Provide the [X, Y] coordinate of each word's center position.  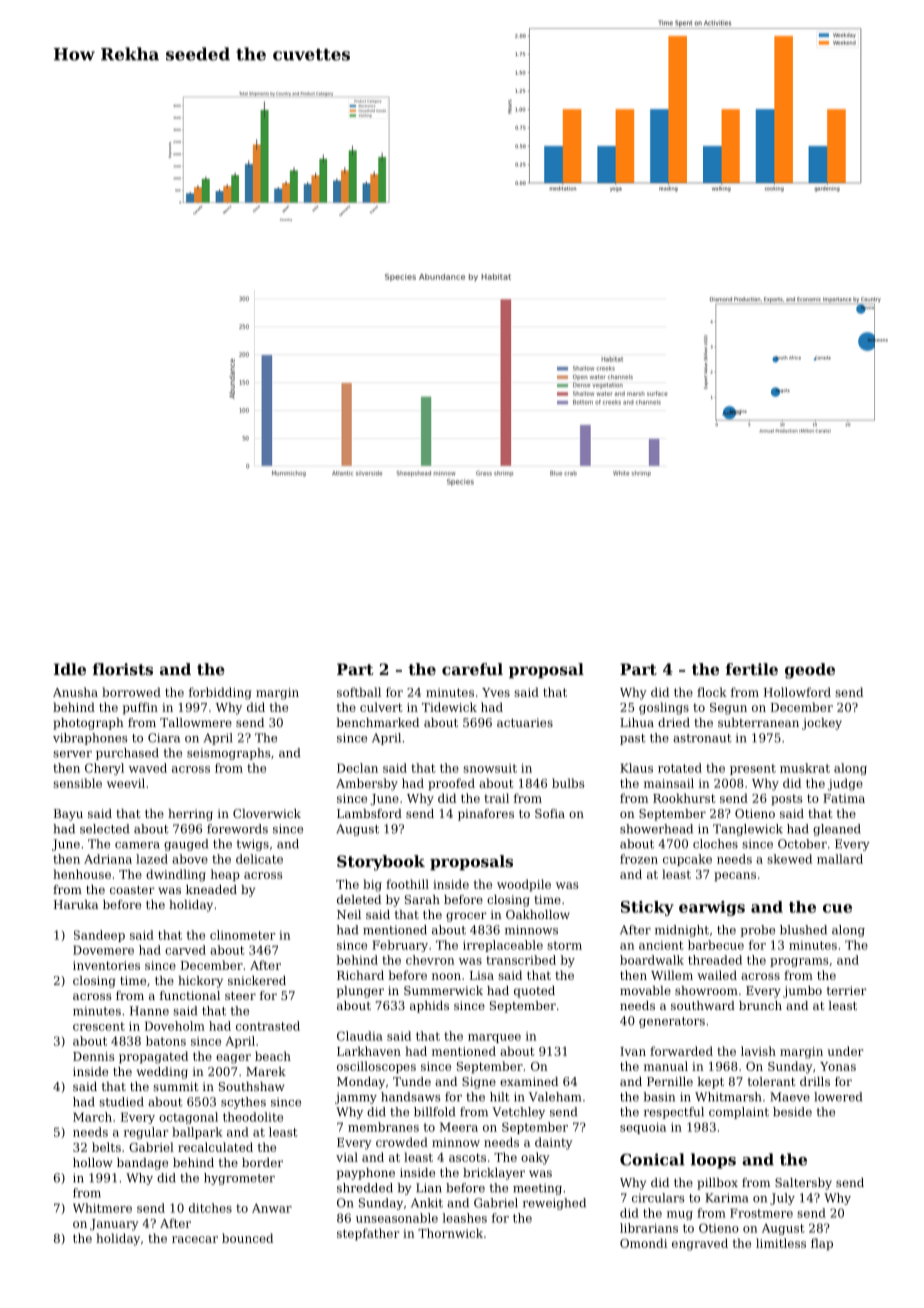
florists [123, 669]
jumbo [802, 992]
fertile [752, 669]
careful [472, 669]
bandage [142, 1164]
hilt [500, 1097]
